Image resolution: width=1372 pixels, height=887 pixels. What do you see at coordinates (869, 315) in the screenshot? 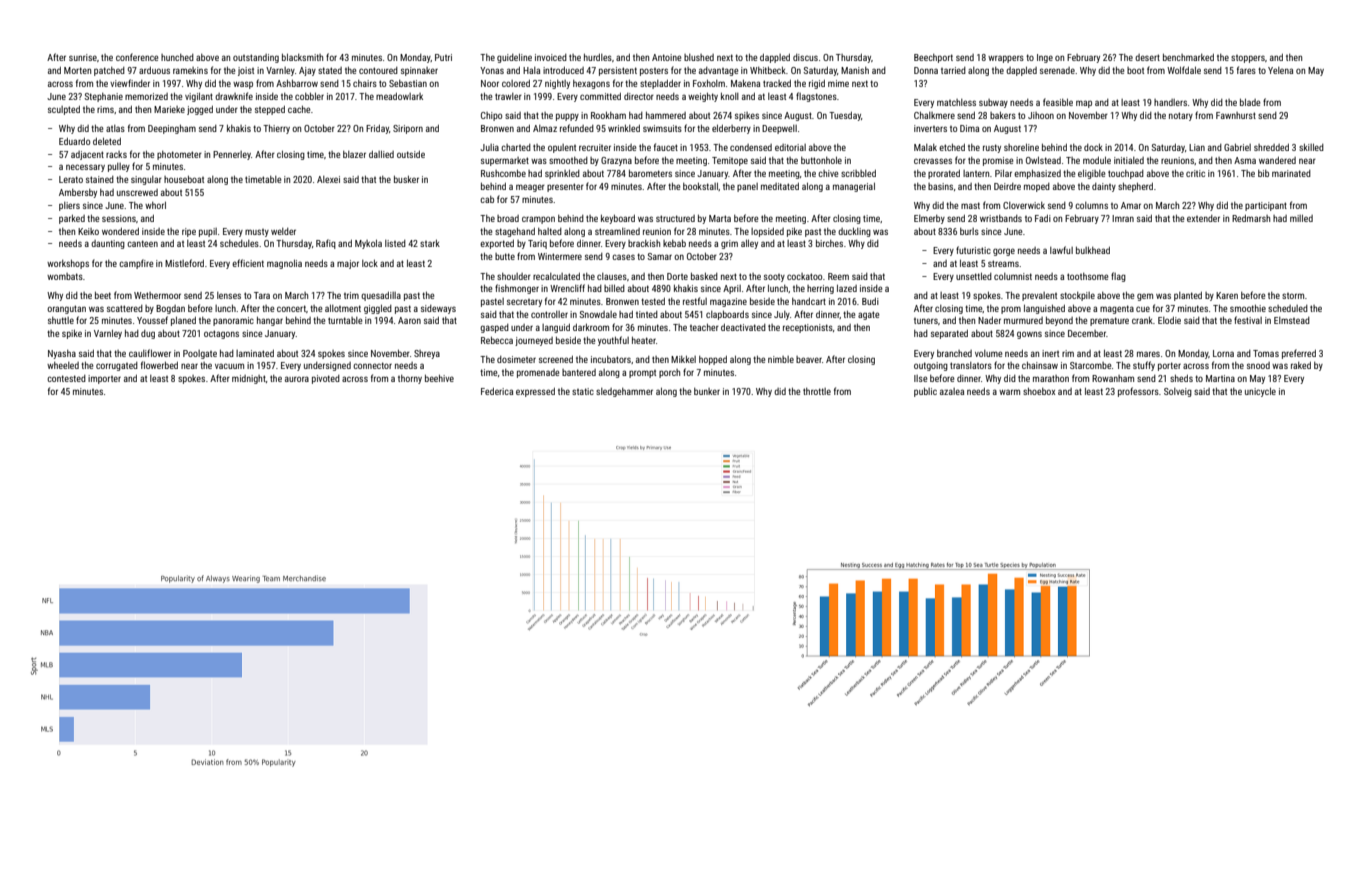
I see `agate` at bounding box center [869, 315].
